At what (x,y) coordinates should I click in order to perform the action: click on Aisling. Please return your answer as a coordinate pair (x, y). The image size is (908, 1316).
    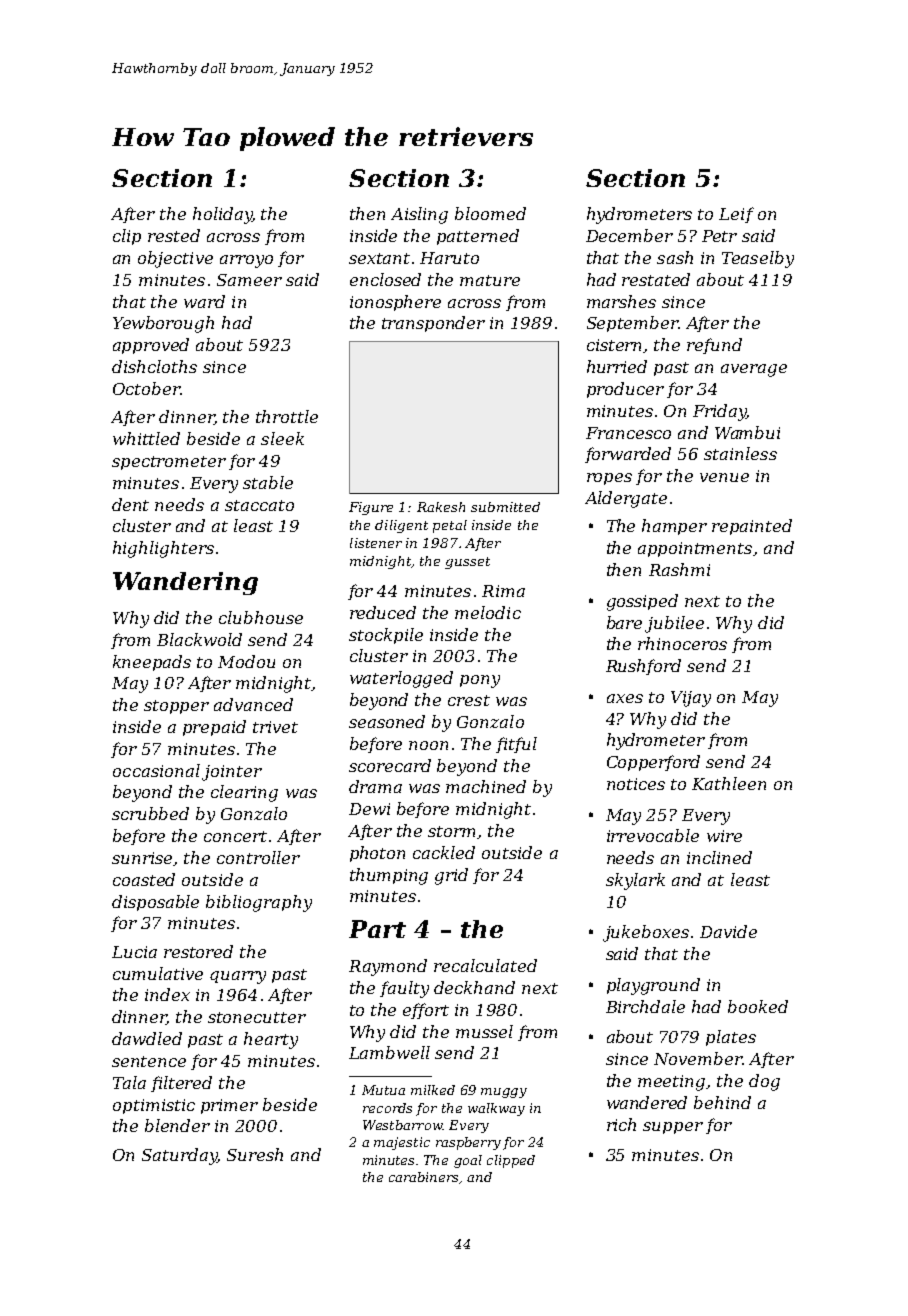
    Looking at the image, I should click on (419, 215).
